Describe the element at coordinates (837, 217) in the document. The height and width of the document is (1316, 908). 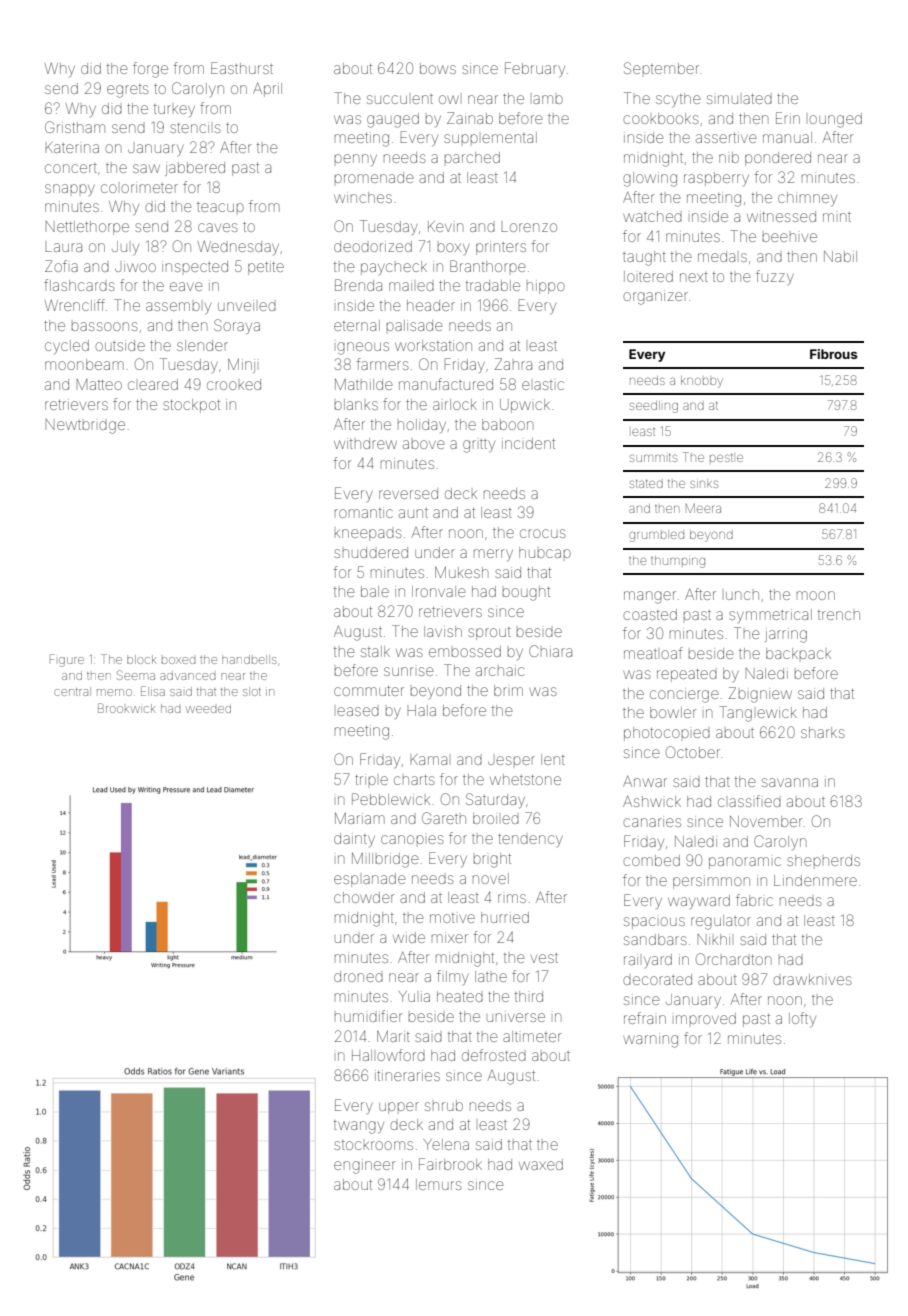
I see `mint` at that location.
